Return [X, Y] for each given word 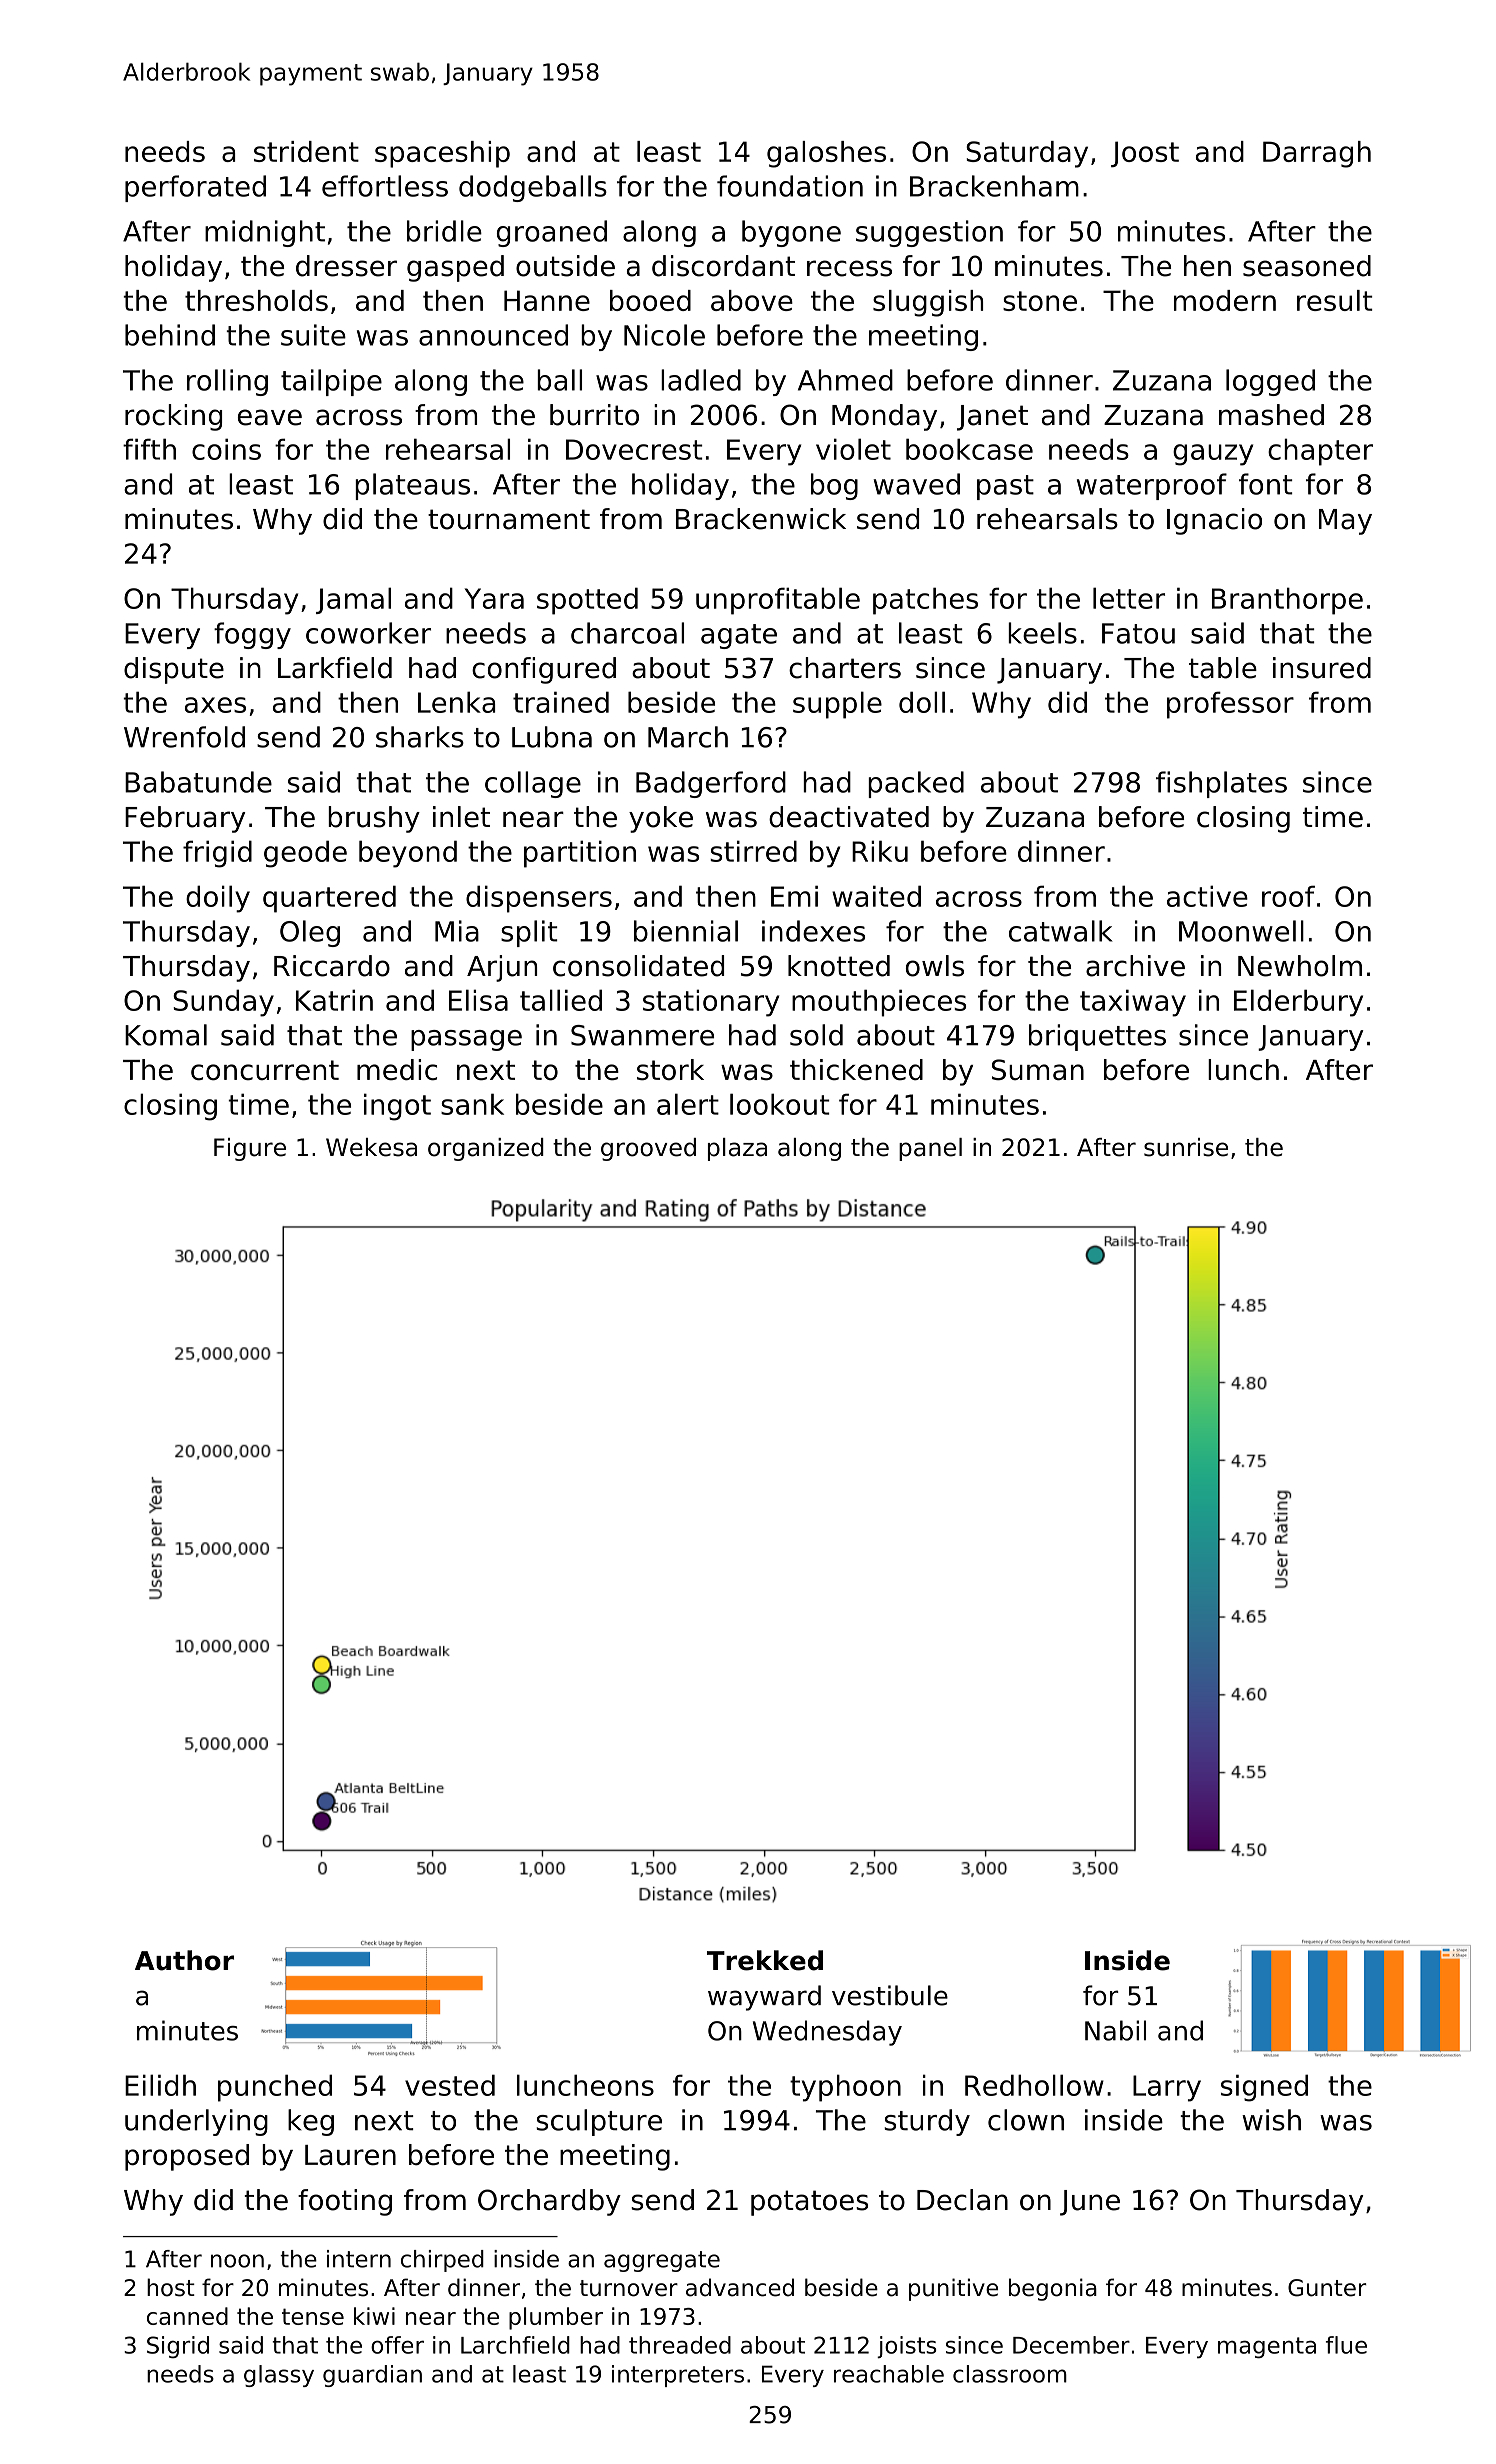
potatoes [809, 2203]
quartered [329, 899]
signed [1264, 2088]
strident [306, 151]
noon [237, 2261]
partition [580, 854]
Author [184, 1960]
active [1207, 896]
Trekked [765, 1960]
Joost [1145, 154]
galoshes [826, 154]
